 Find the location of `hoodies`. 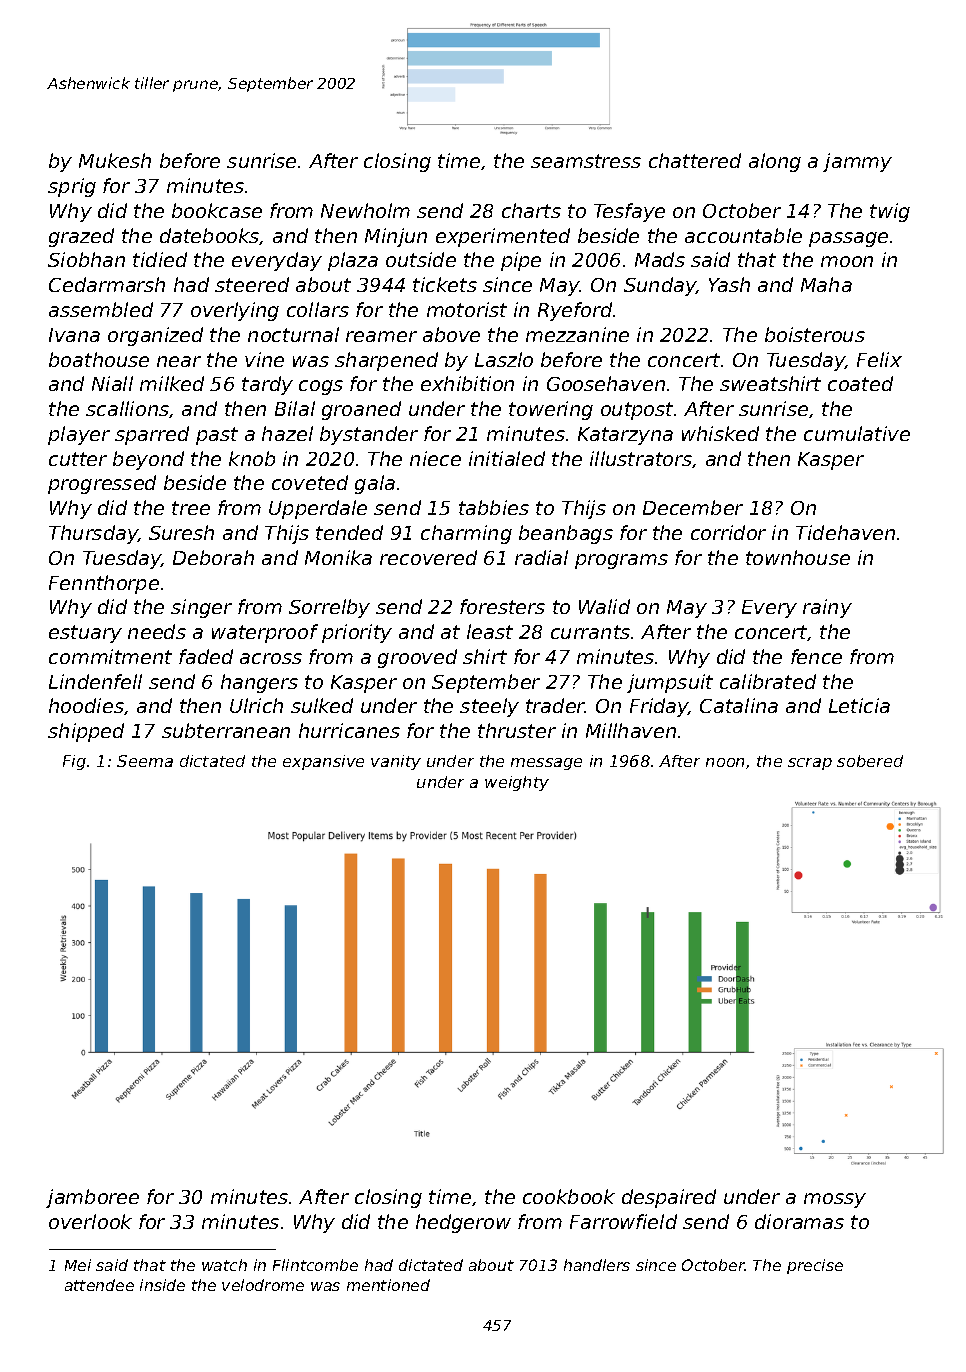

hoodies is located at coordinates (86, 705).
